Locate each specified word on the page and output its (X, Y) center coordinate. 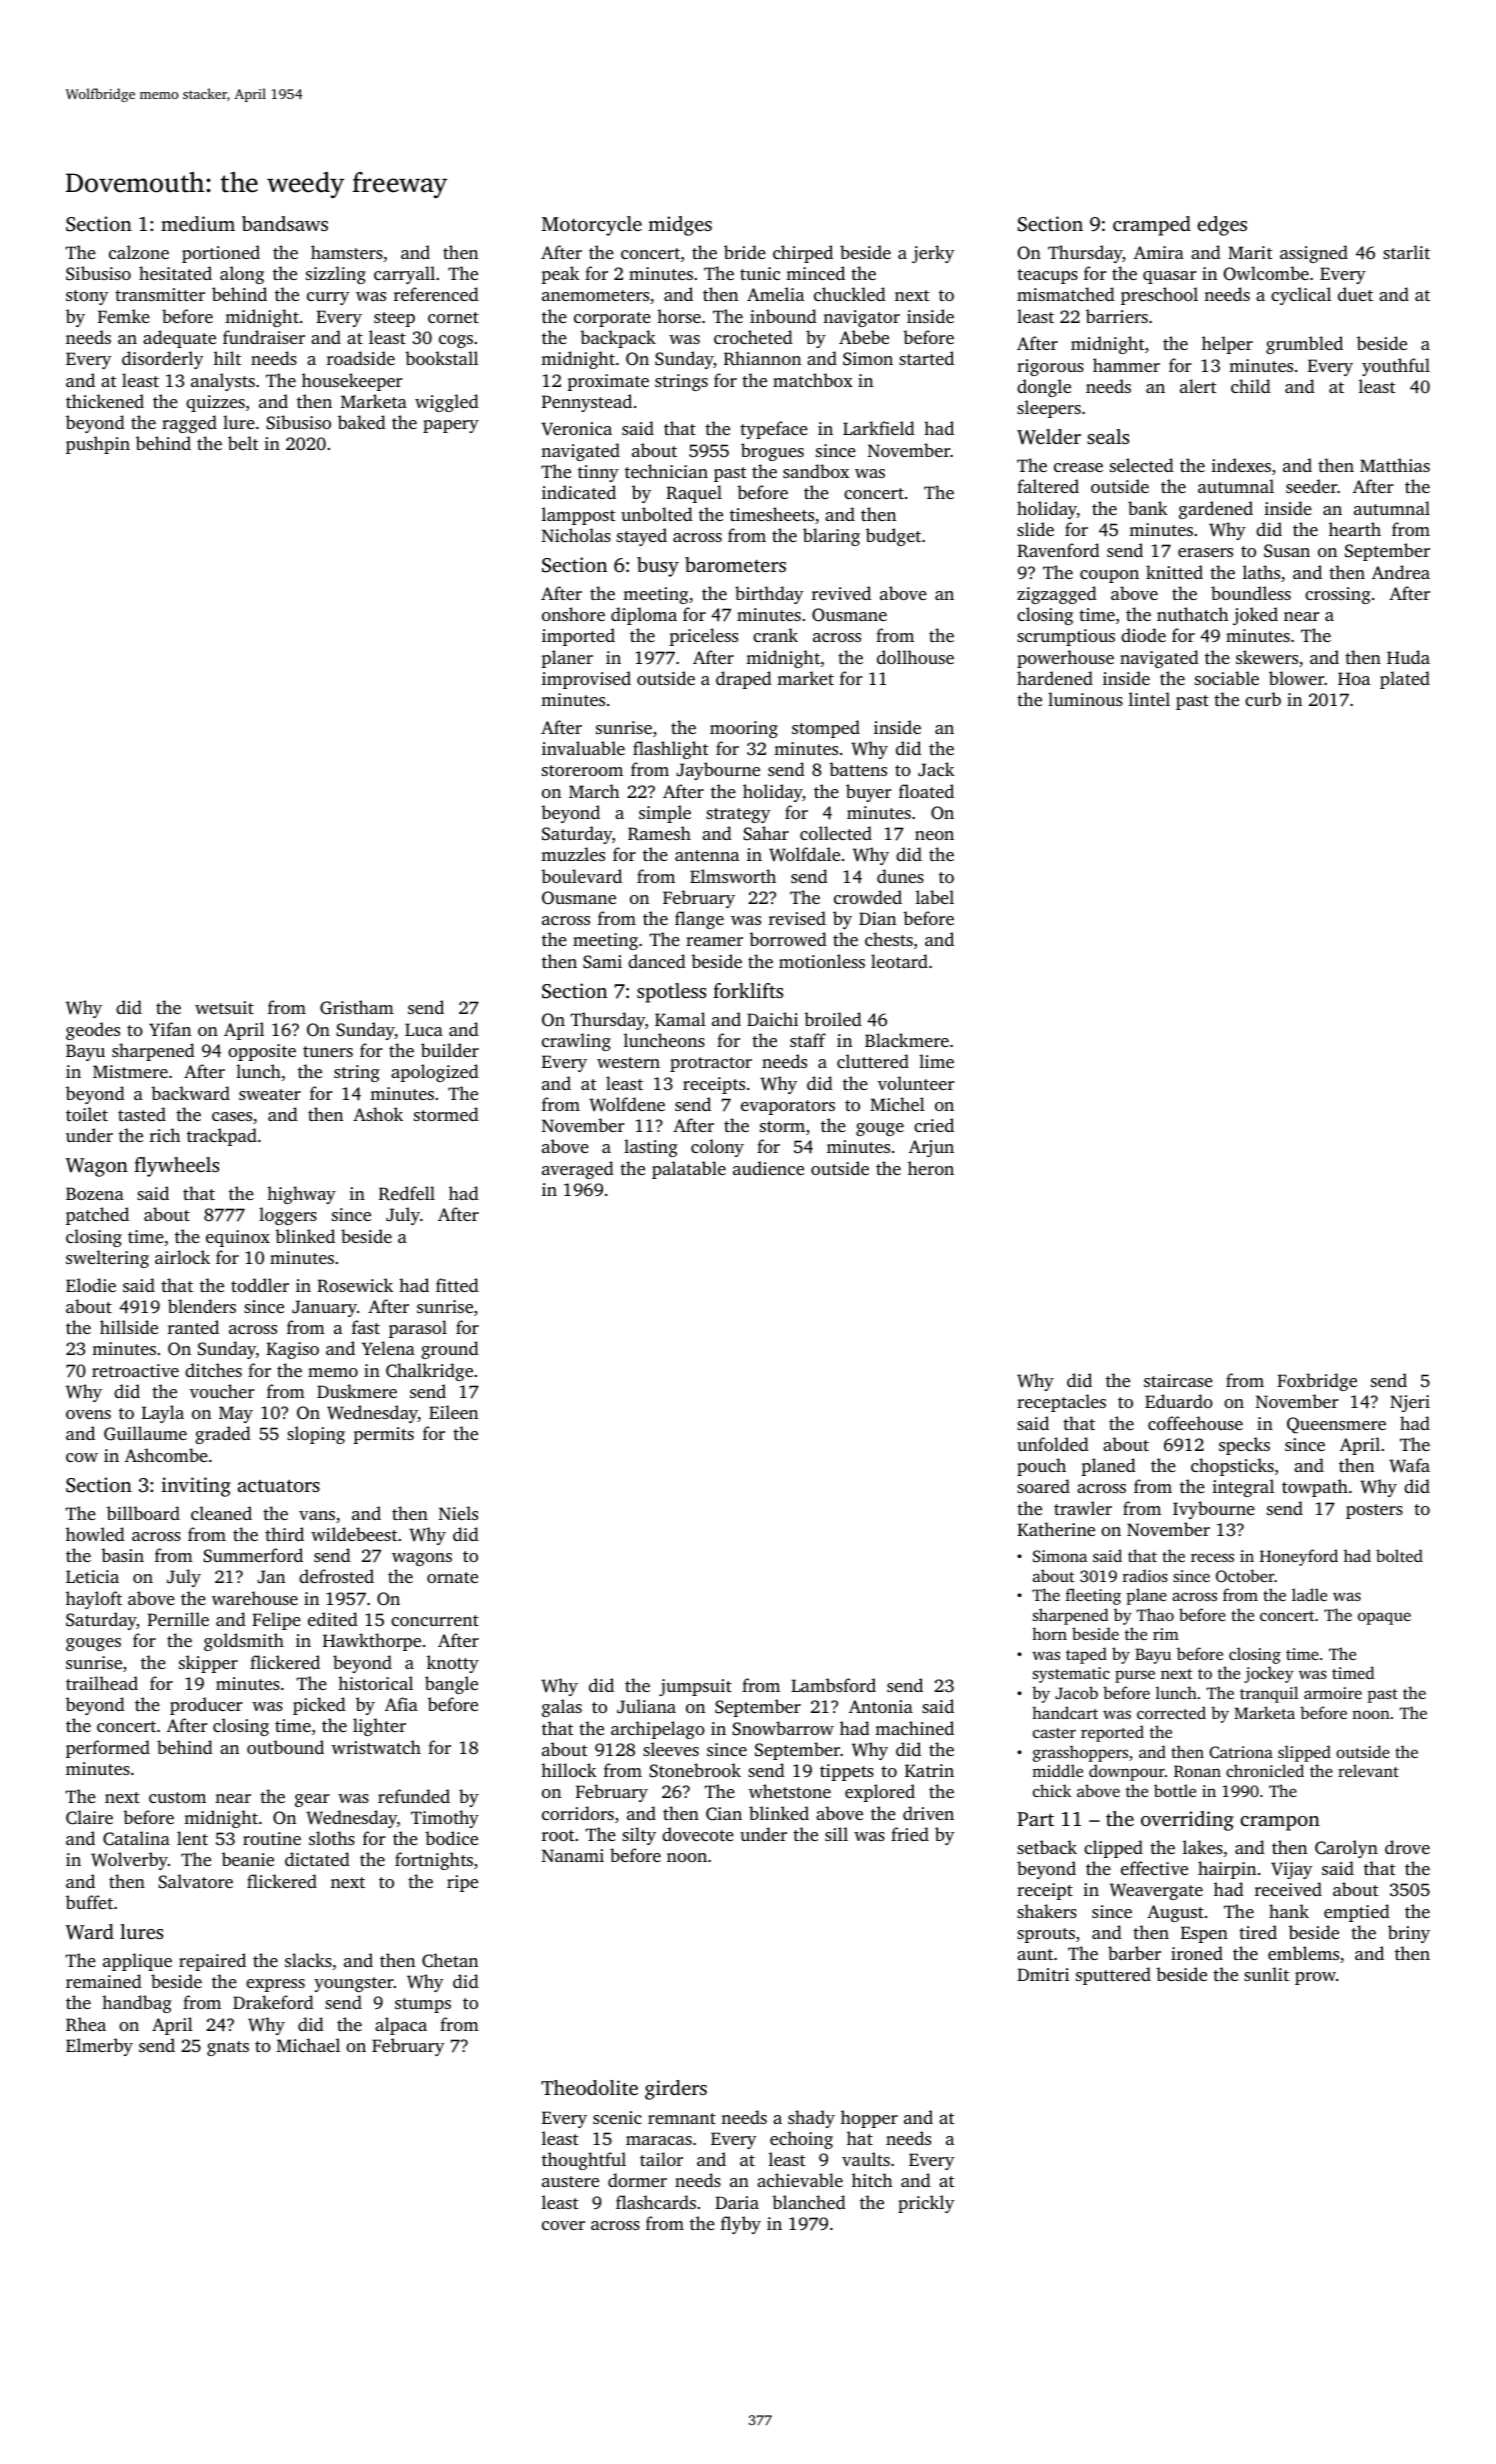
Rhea (86, 2024)
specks (1244, 1446)
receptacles (1061, 1403)
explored (880, 1793)
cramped (1152, 226)
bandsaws (285, 223)
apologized (435, 1073)
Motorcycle (592, 226)
